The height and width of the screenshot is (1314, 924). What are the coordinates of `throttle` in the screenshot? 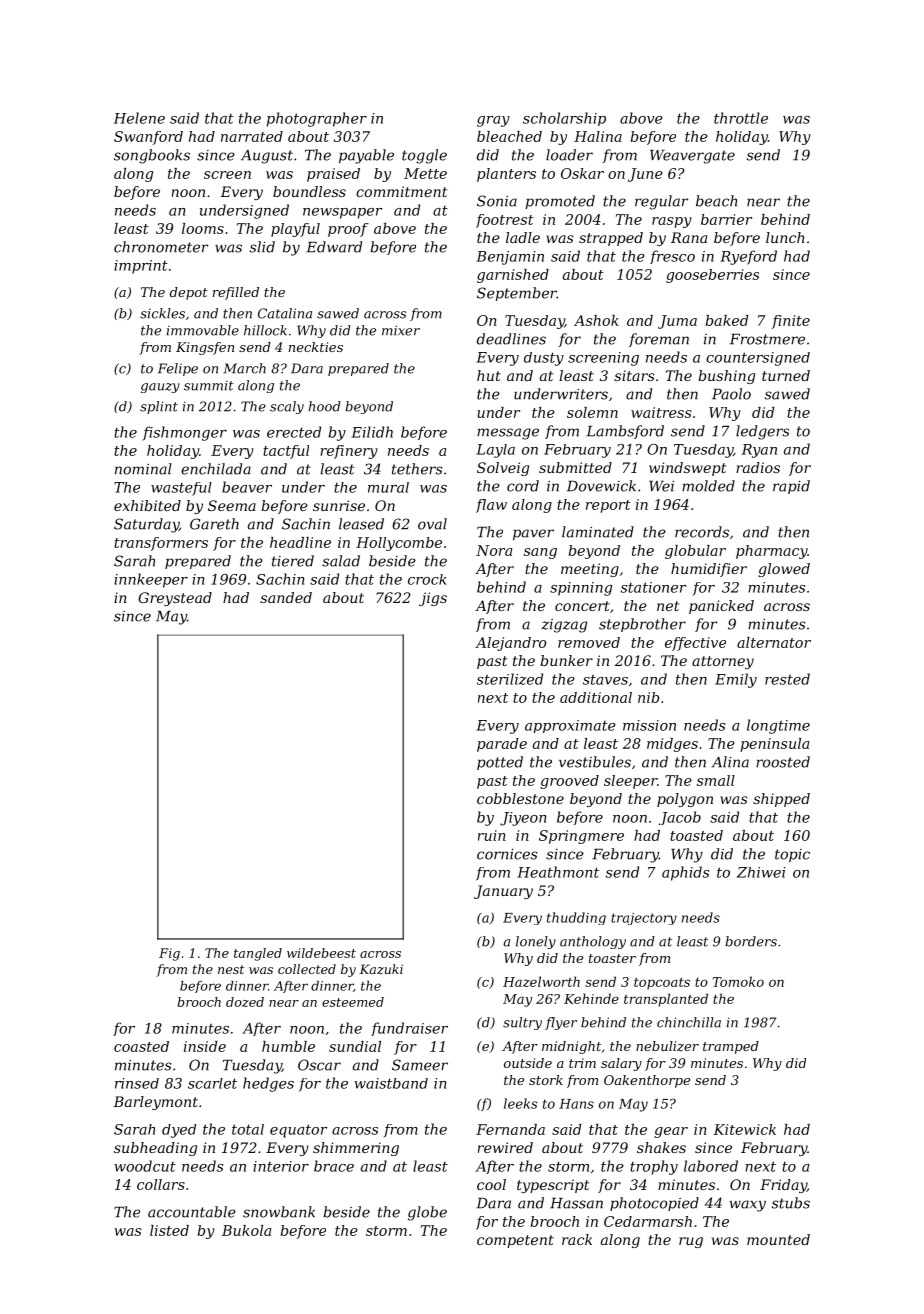 It's located at (741, 118).
